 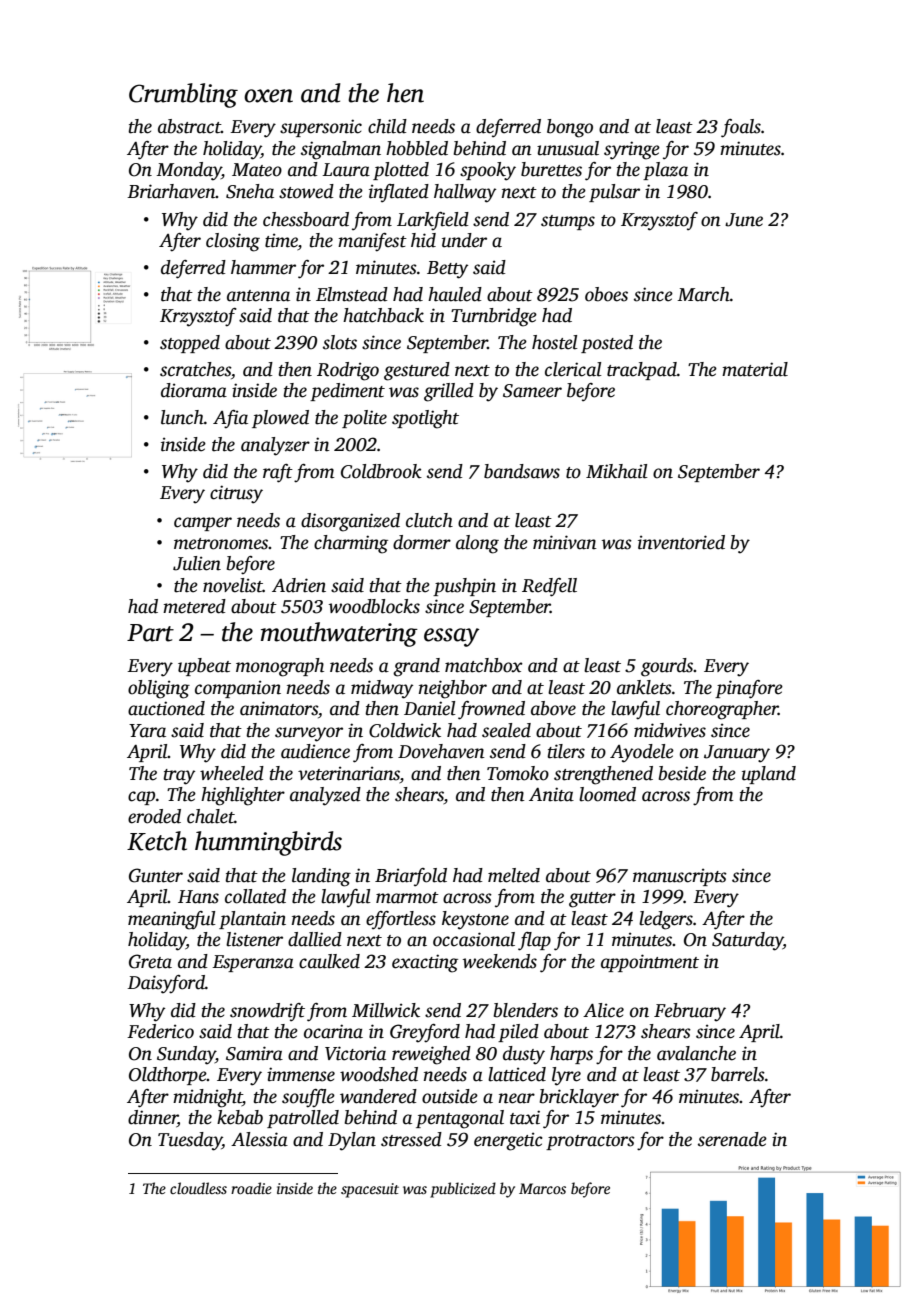 What do you see at coordinates (329, 961) in the document?
I see `caulked` at bounding box center [329, 961].
